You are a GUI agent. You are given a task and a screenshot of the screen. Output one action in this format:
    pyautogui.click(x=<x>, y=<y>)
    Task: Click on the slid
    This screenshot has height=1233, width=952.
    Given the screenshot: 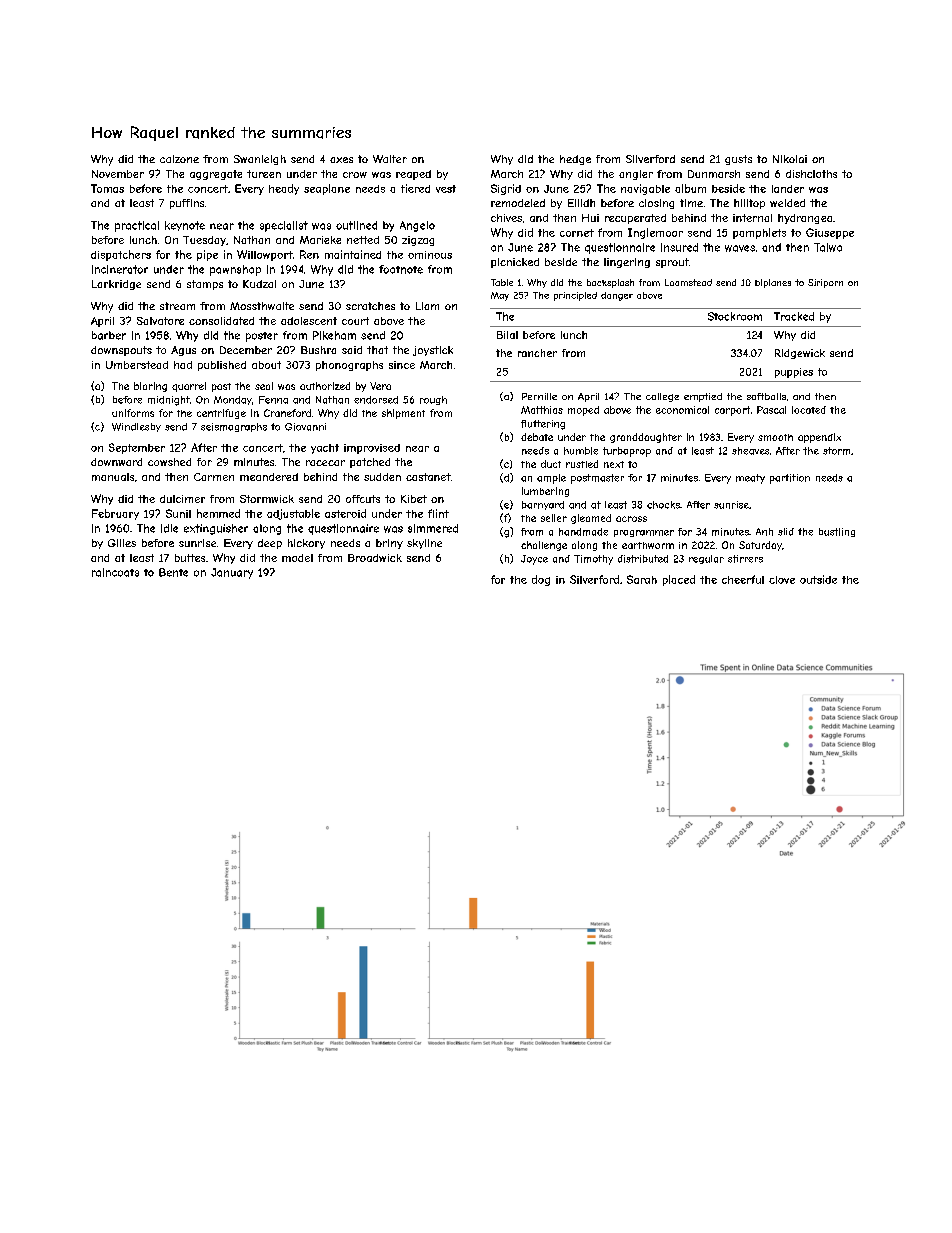 What is the action you would take?
    pyautogui.click(x=786, y=532)
